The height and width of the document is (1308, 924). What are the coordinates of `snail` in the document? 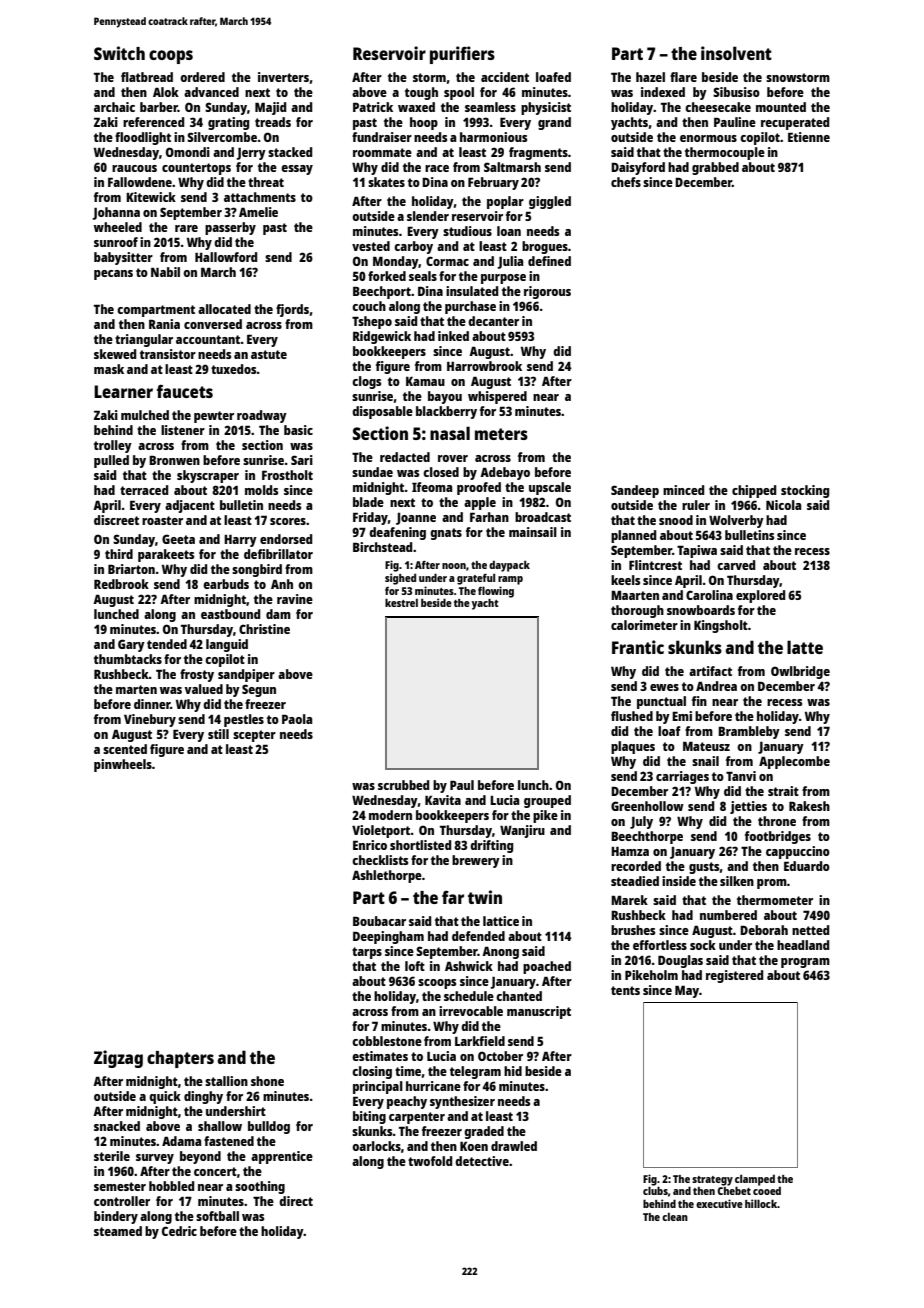 It's located at (705, 761).
